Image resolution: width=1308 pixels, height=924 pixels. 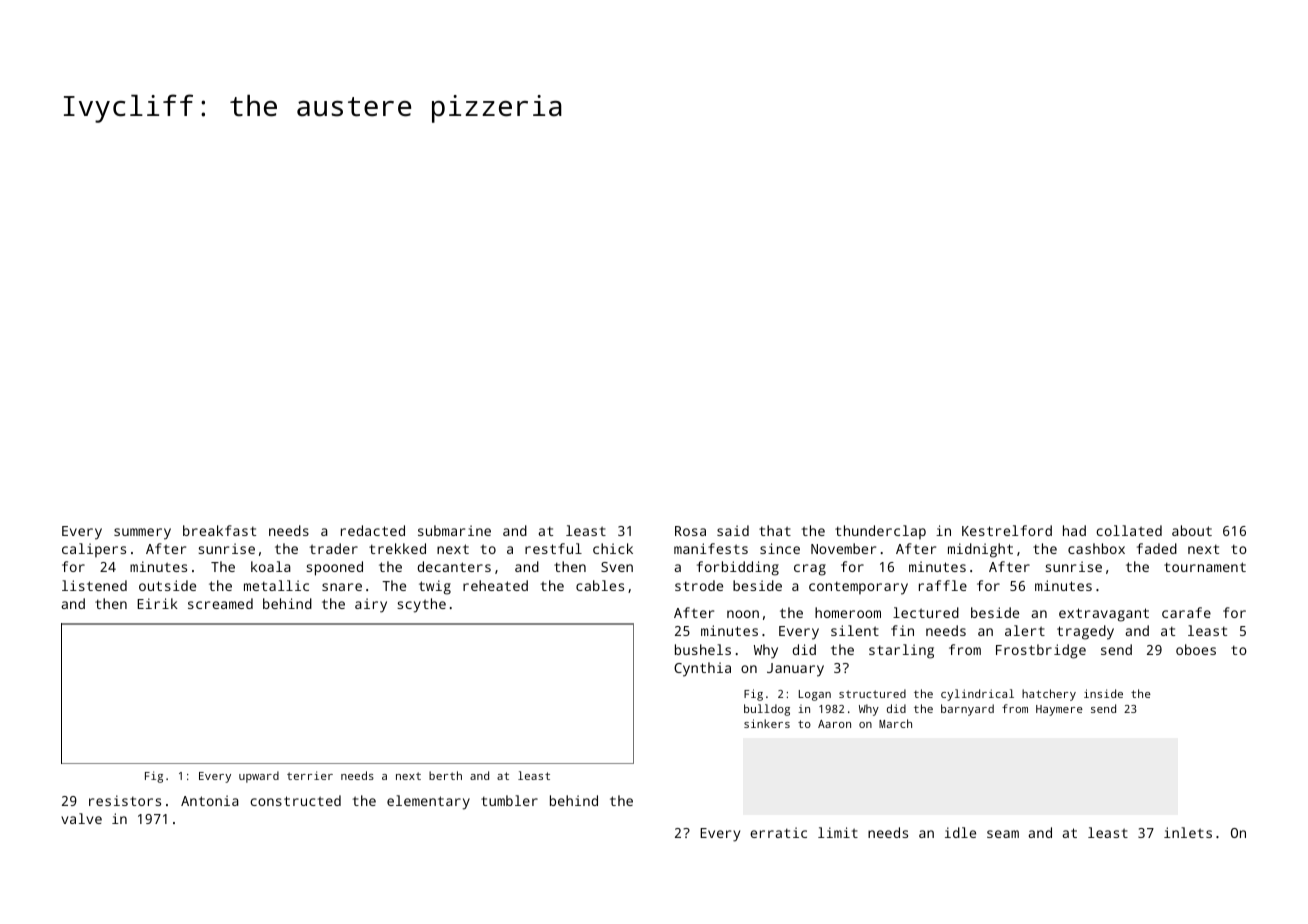 I want to click on airy, so click(x=371, y=605).
